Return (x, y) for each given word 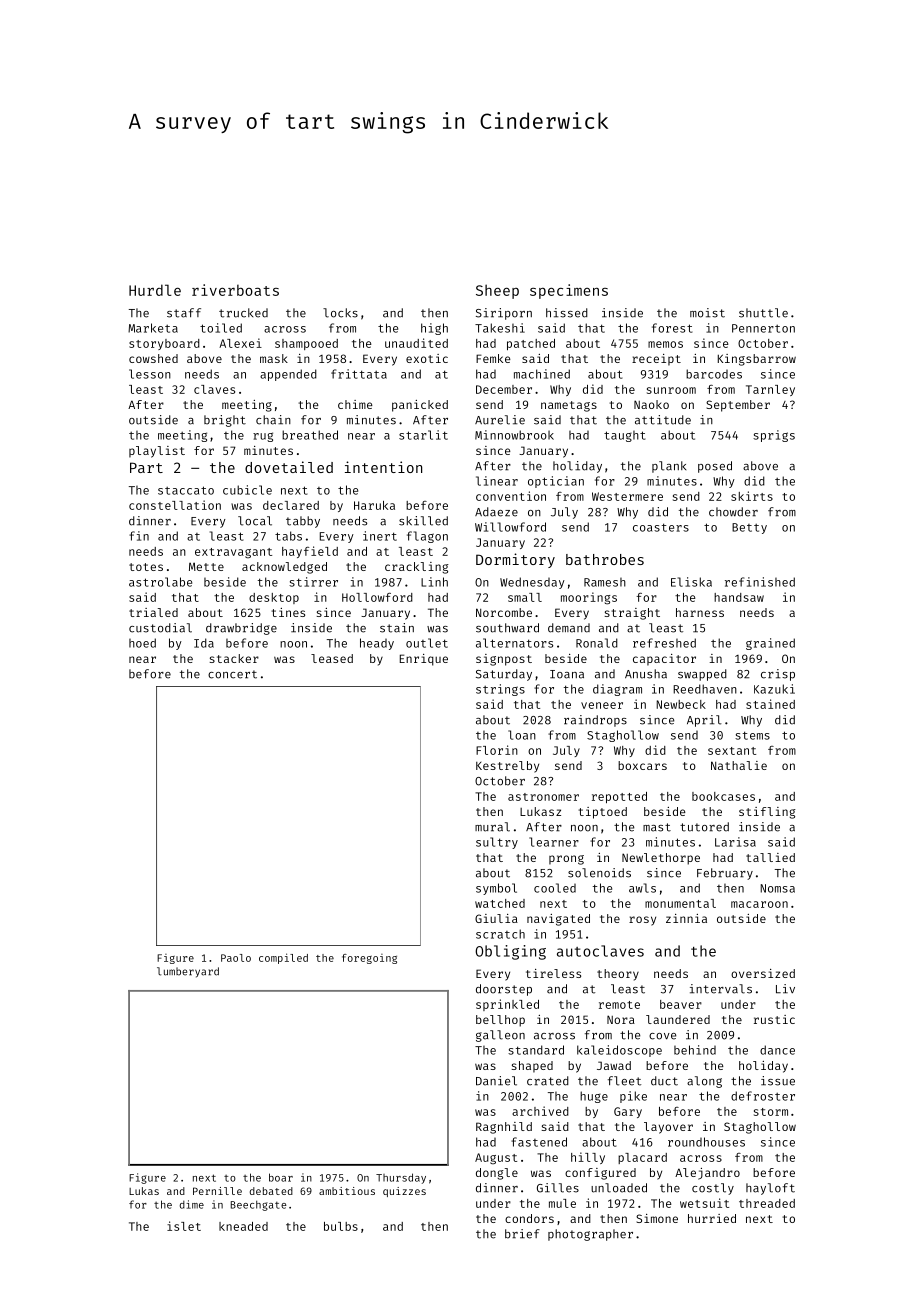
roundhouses (706, 1142)
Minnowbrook (514, 435)
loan (522, 735)
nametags (569, 406)
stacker (234, 658)
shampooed (306, 344)
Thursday (401, 1178)
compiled (283, 958)
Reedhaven (705, 689)
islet (184, 1226)
